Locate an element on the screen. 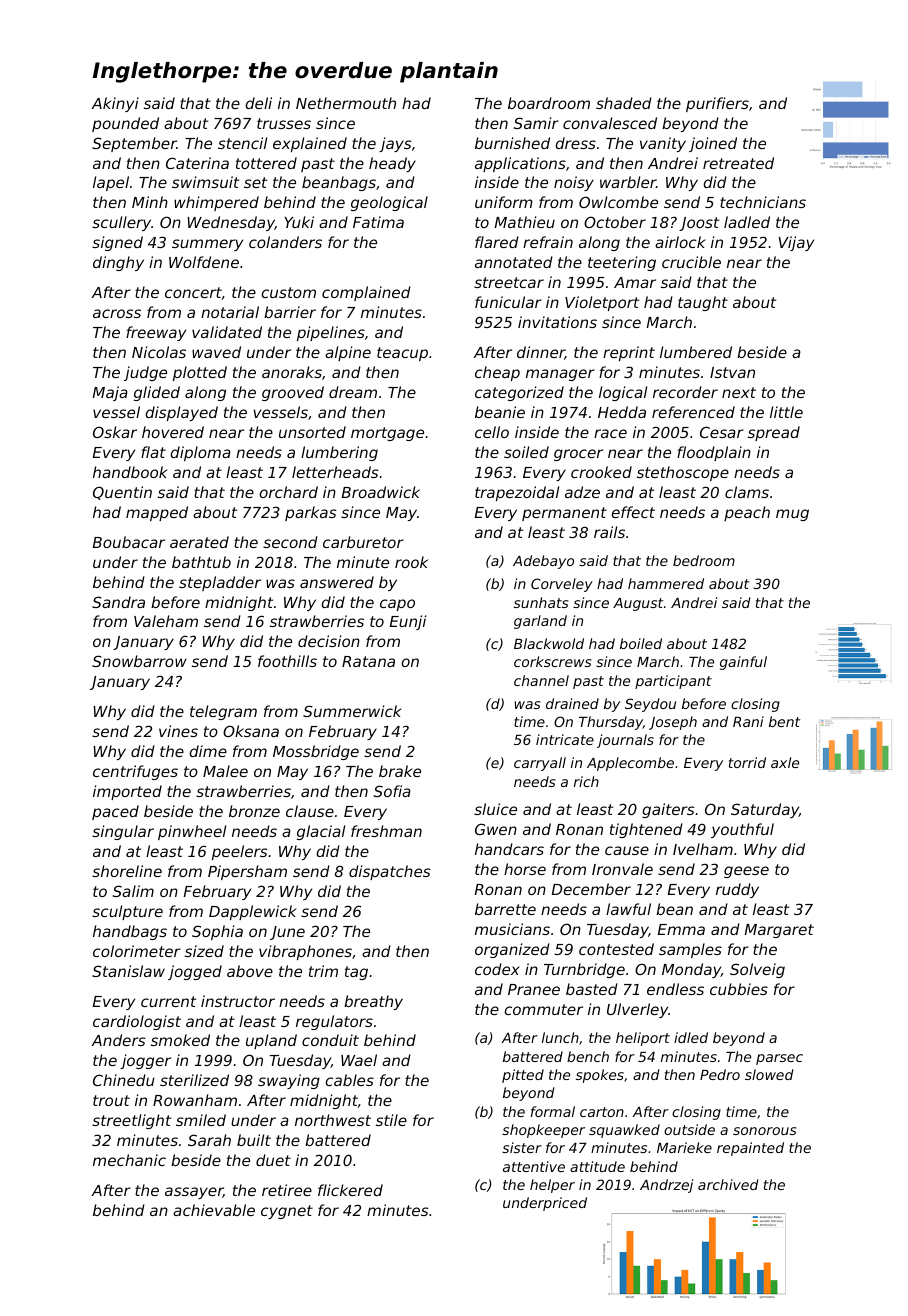 Image resolution: width=908 pixels, height=1316 pixels. referenced is located at coordinates (693, 412).
